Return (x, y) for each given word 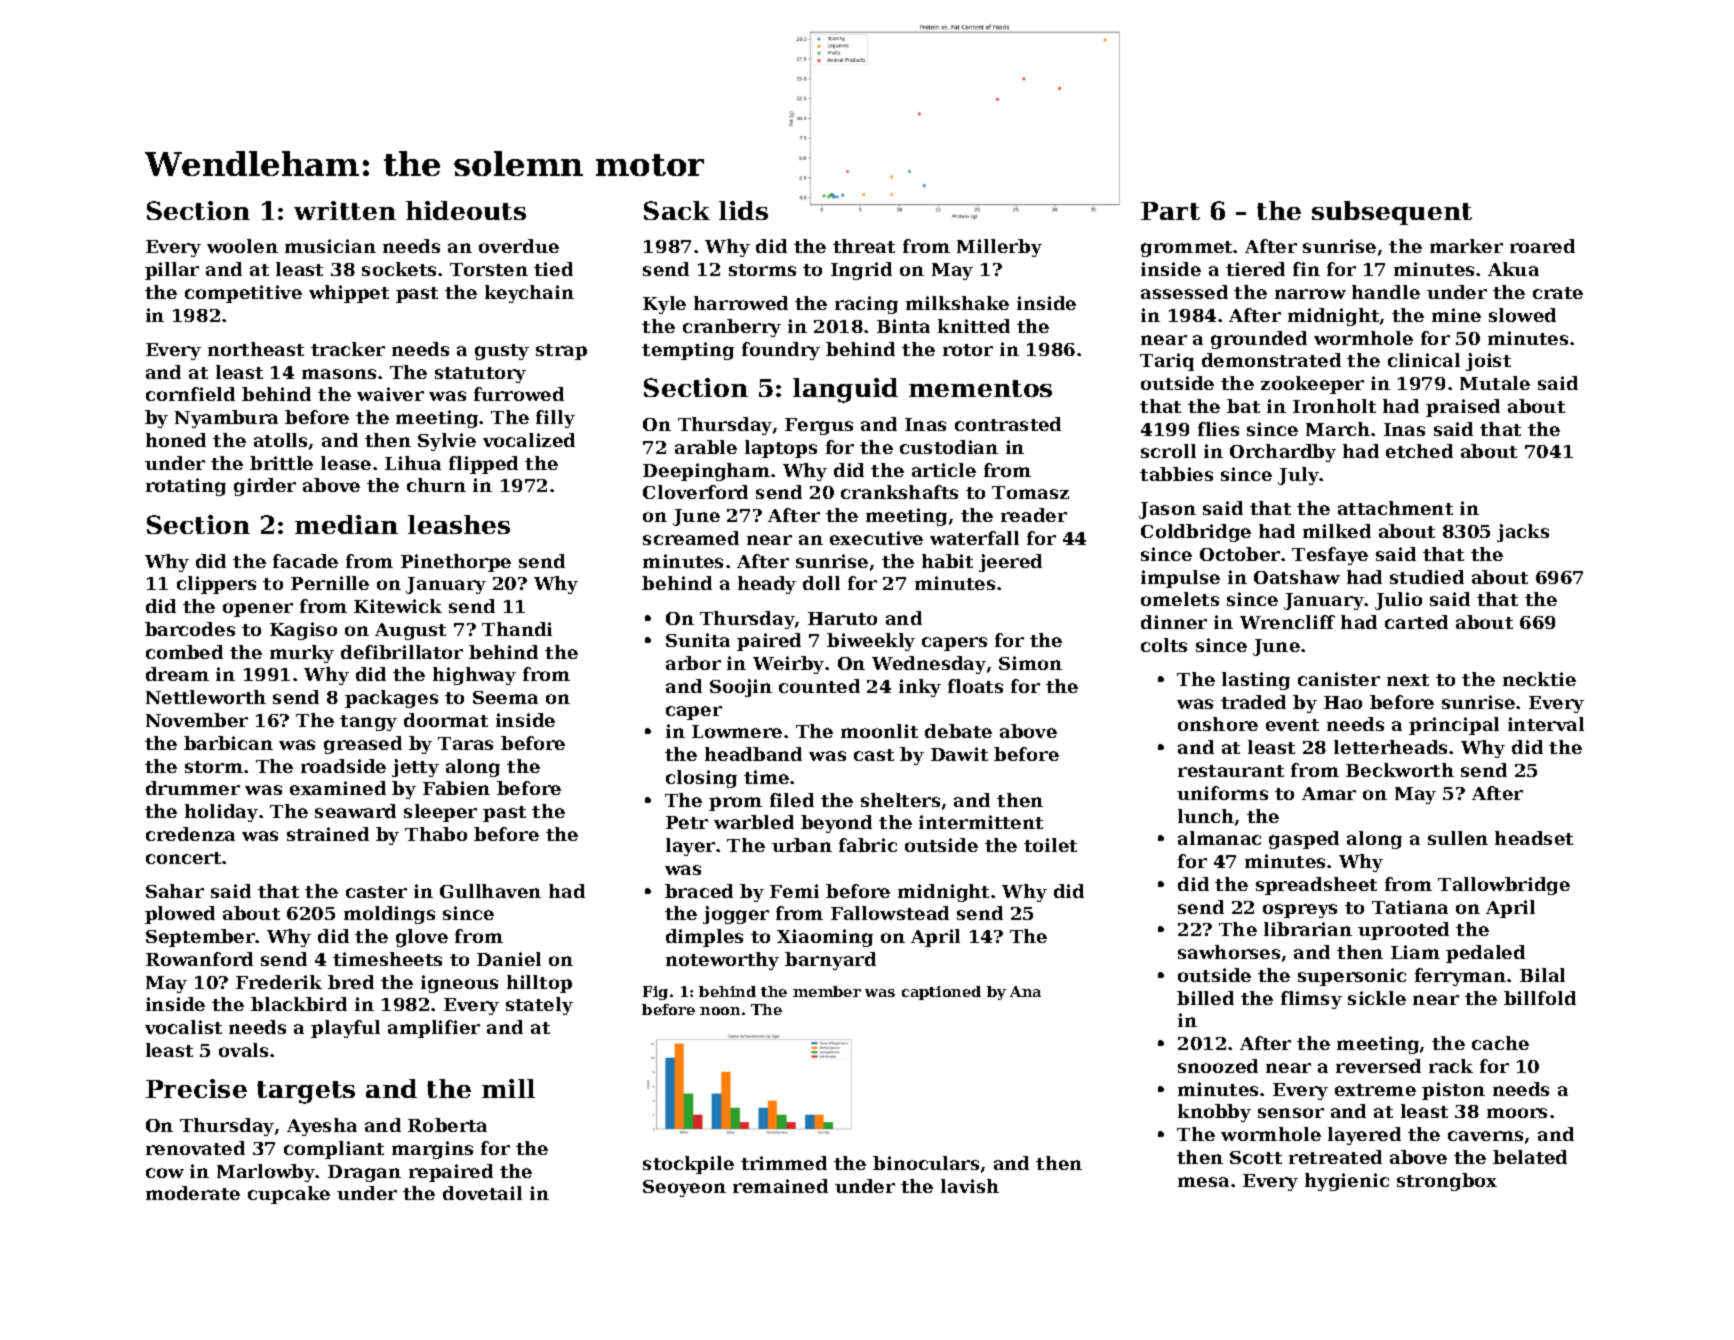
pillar (172, 271)
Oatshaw (1297, 577)
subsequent (1392, 213)
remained (780, 1186)
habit (947, 561)
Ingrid (861, 271)
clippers (216, 585)
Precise (196, 1088)
